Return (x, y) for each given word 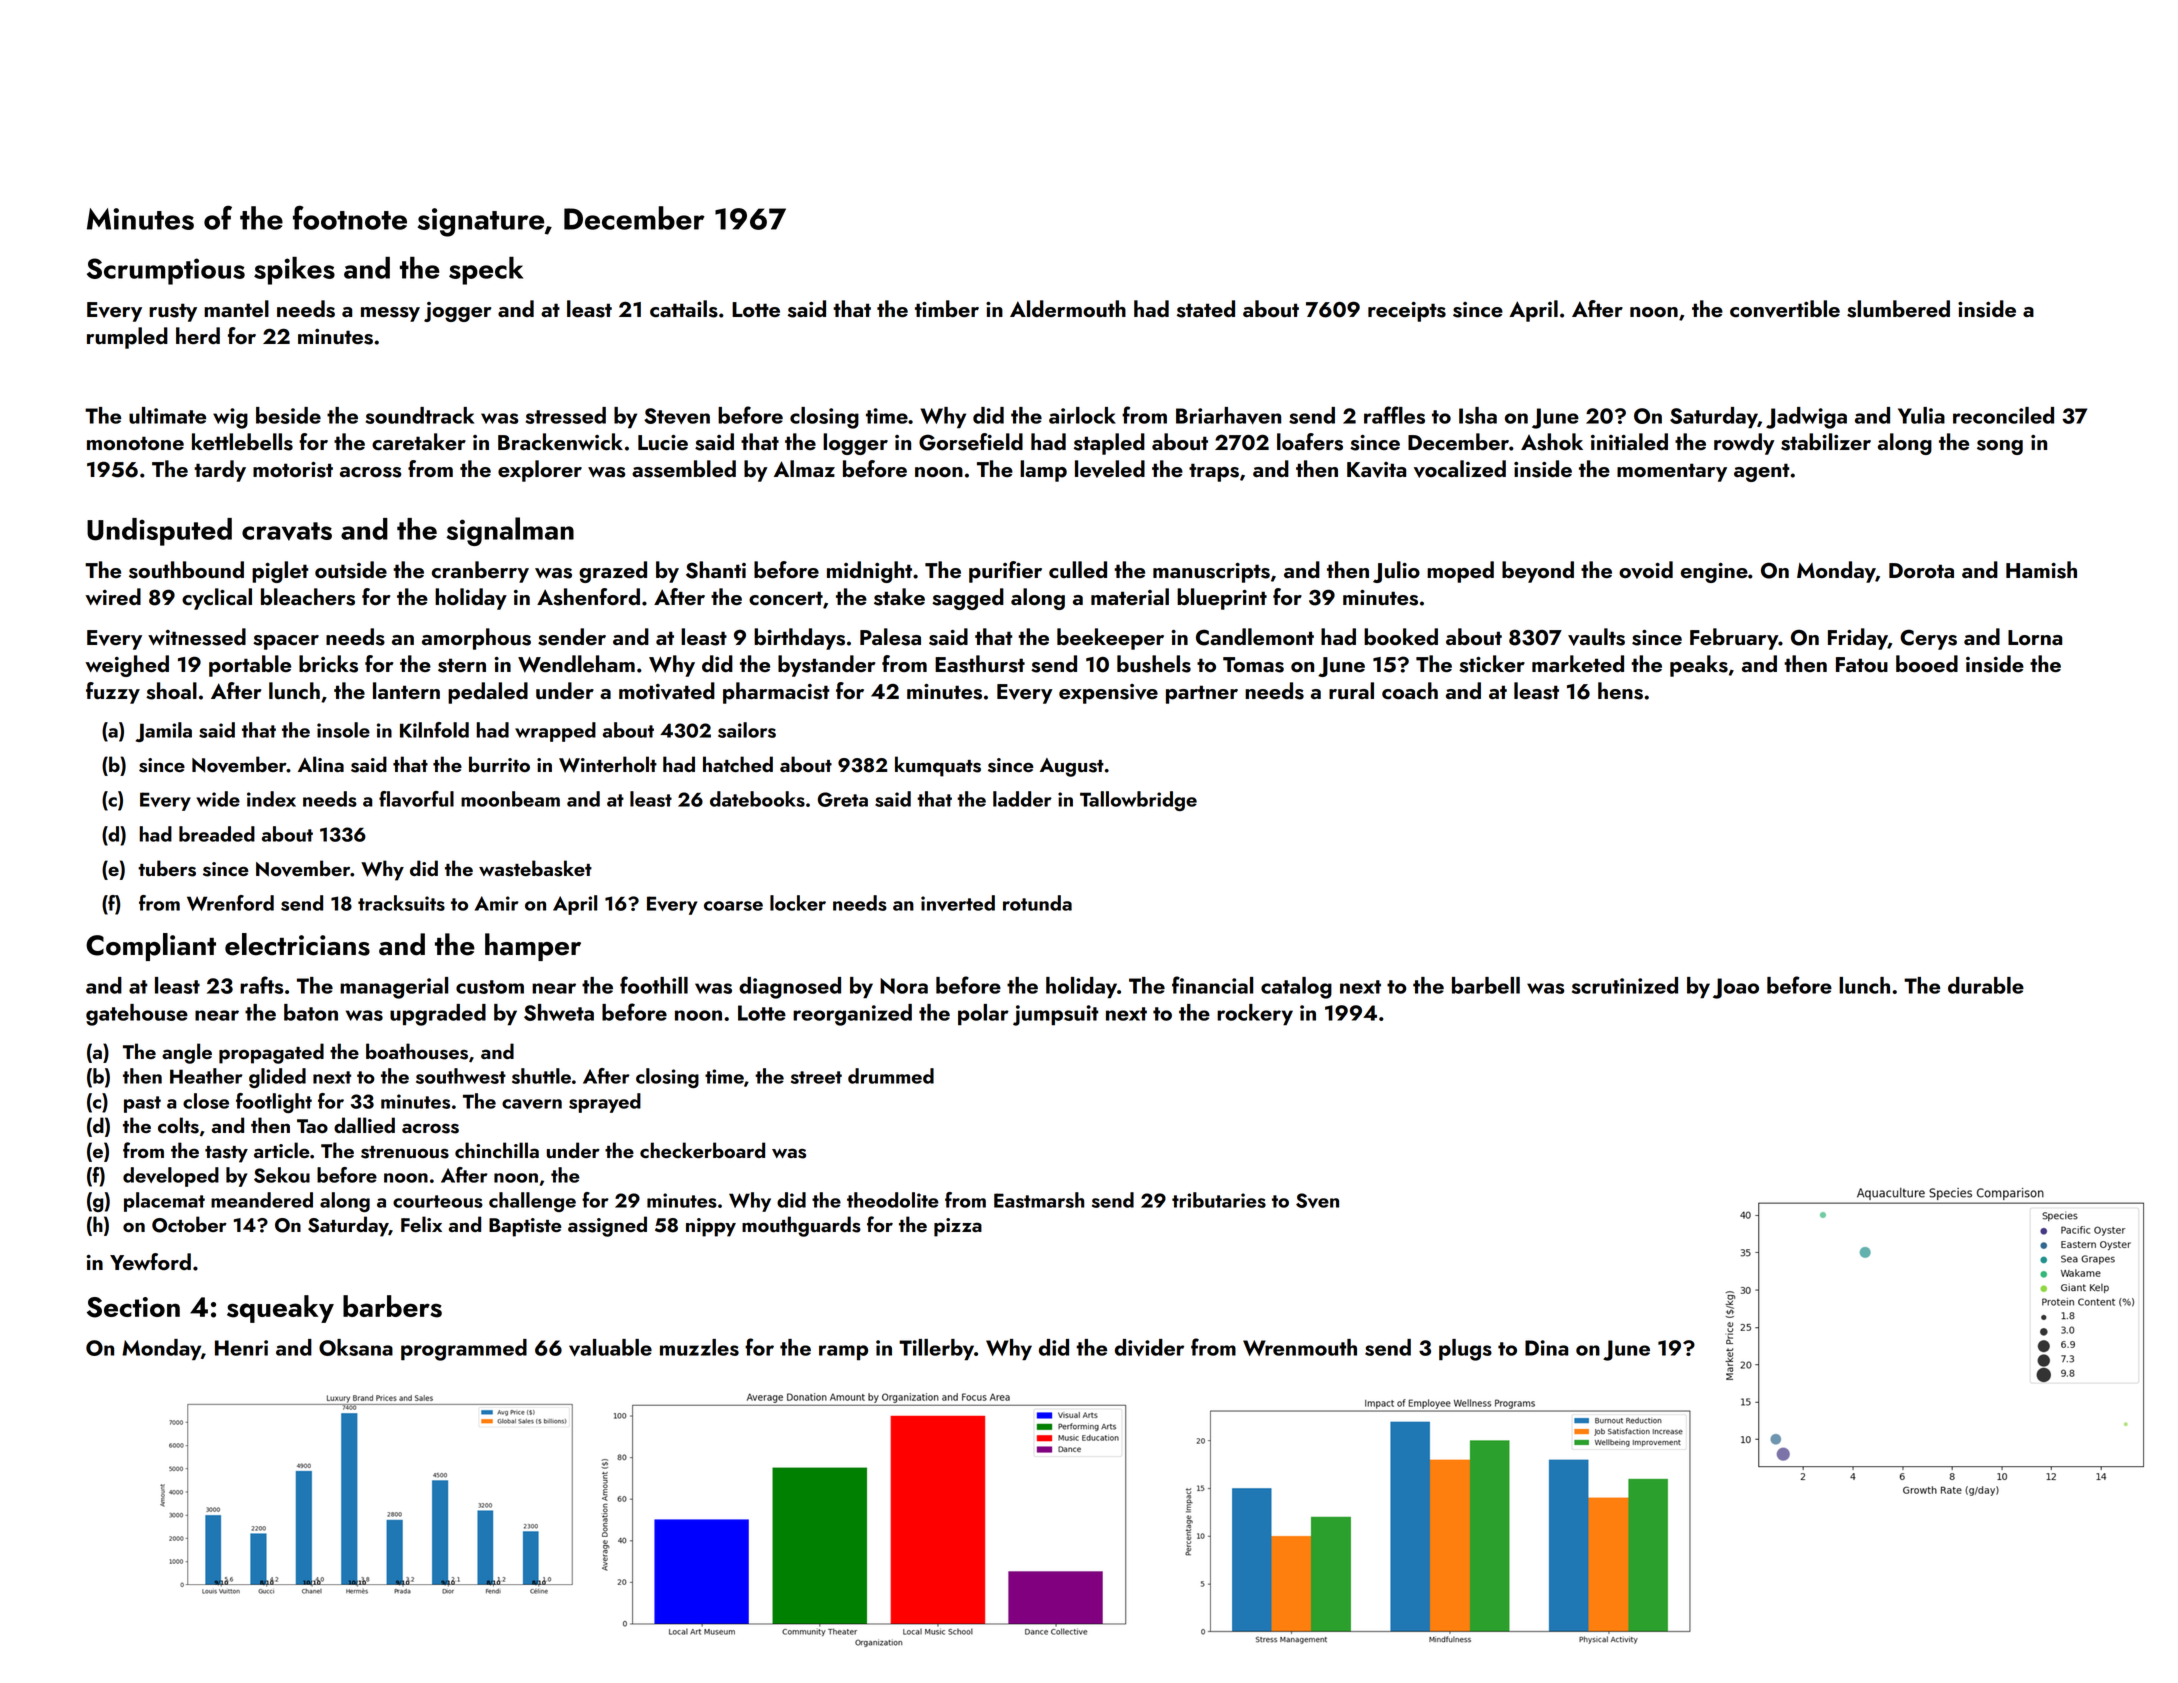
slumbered (1898, 309)
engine (1714, 573)
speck (486, 271)
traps (1214, 472)
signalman (510, 531)
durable (1986, 985)
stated (1206, 309)
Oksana (356, 1347)
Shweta (559, 1012)
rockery (1255, 1014)
